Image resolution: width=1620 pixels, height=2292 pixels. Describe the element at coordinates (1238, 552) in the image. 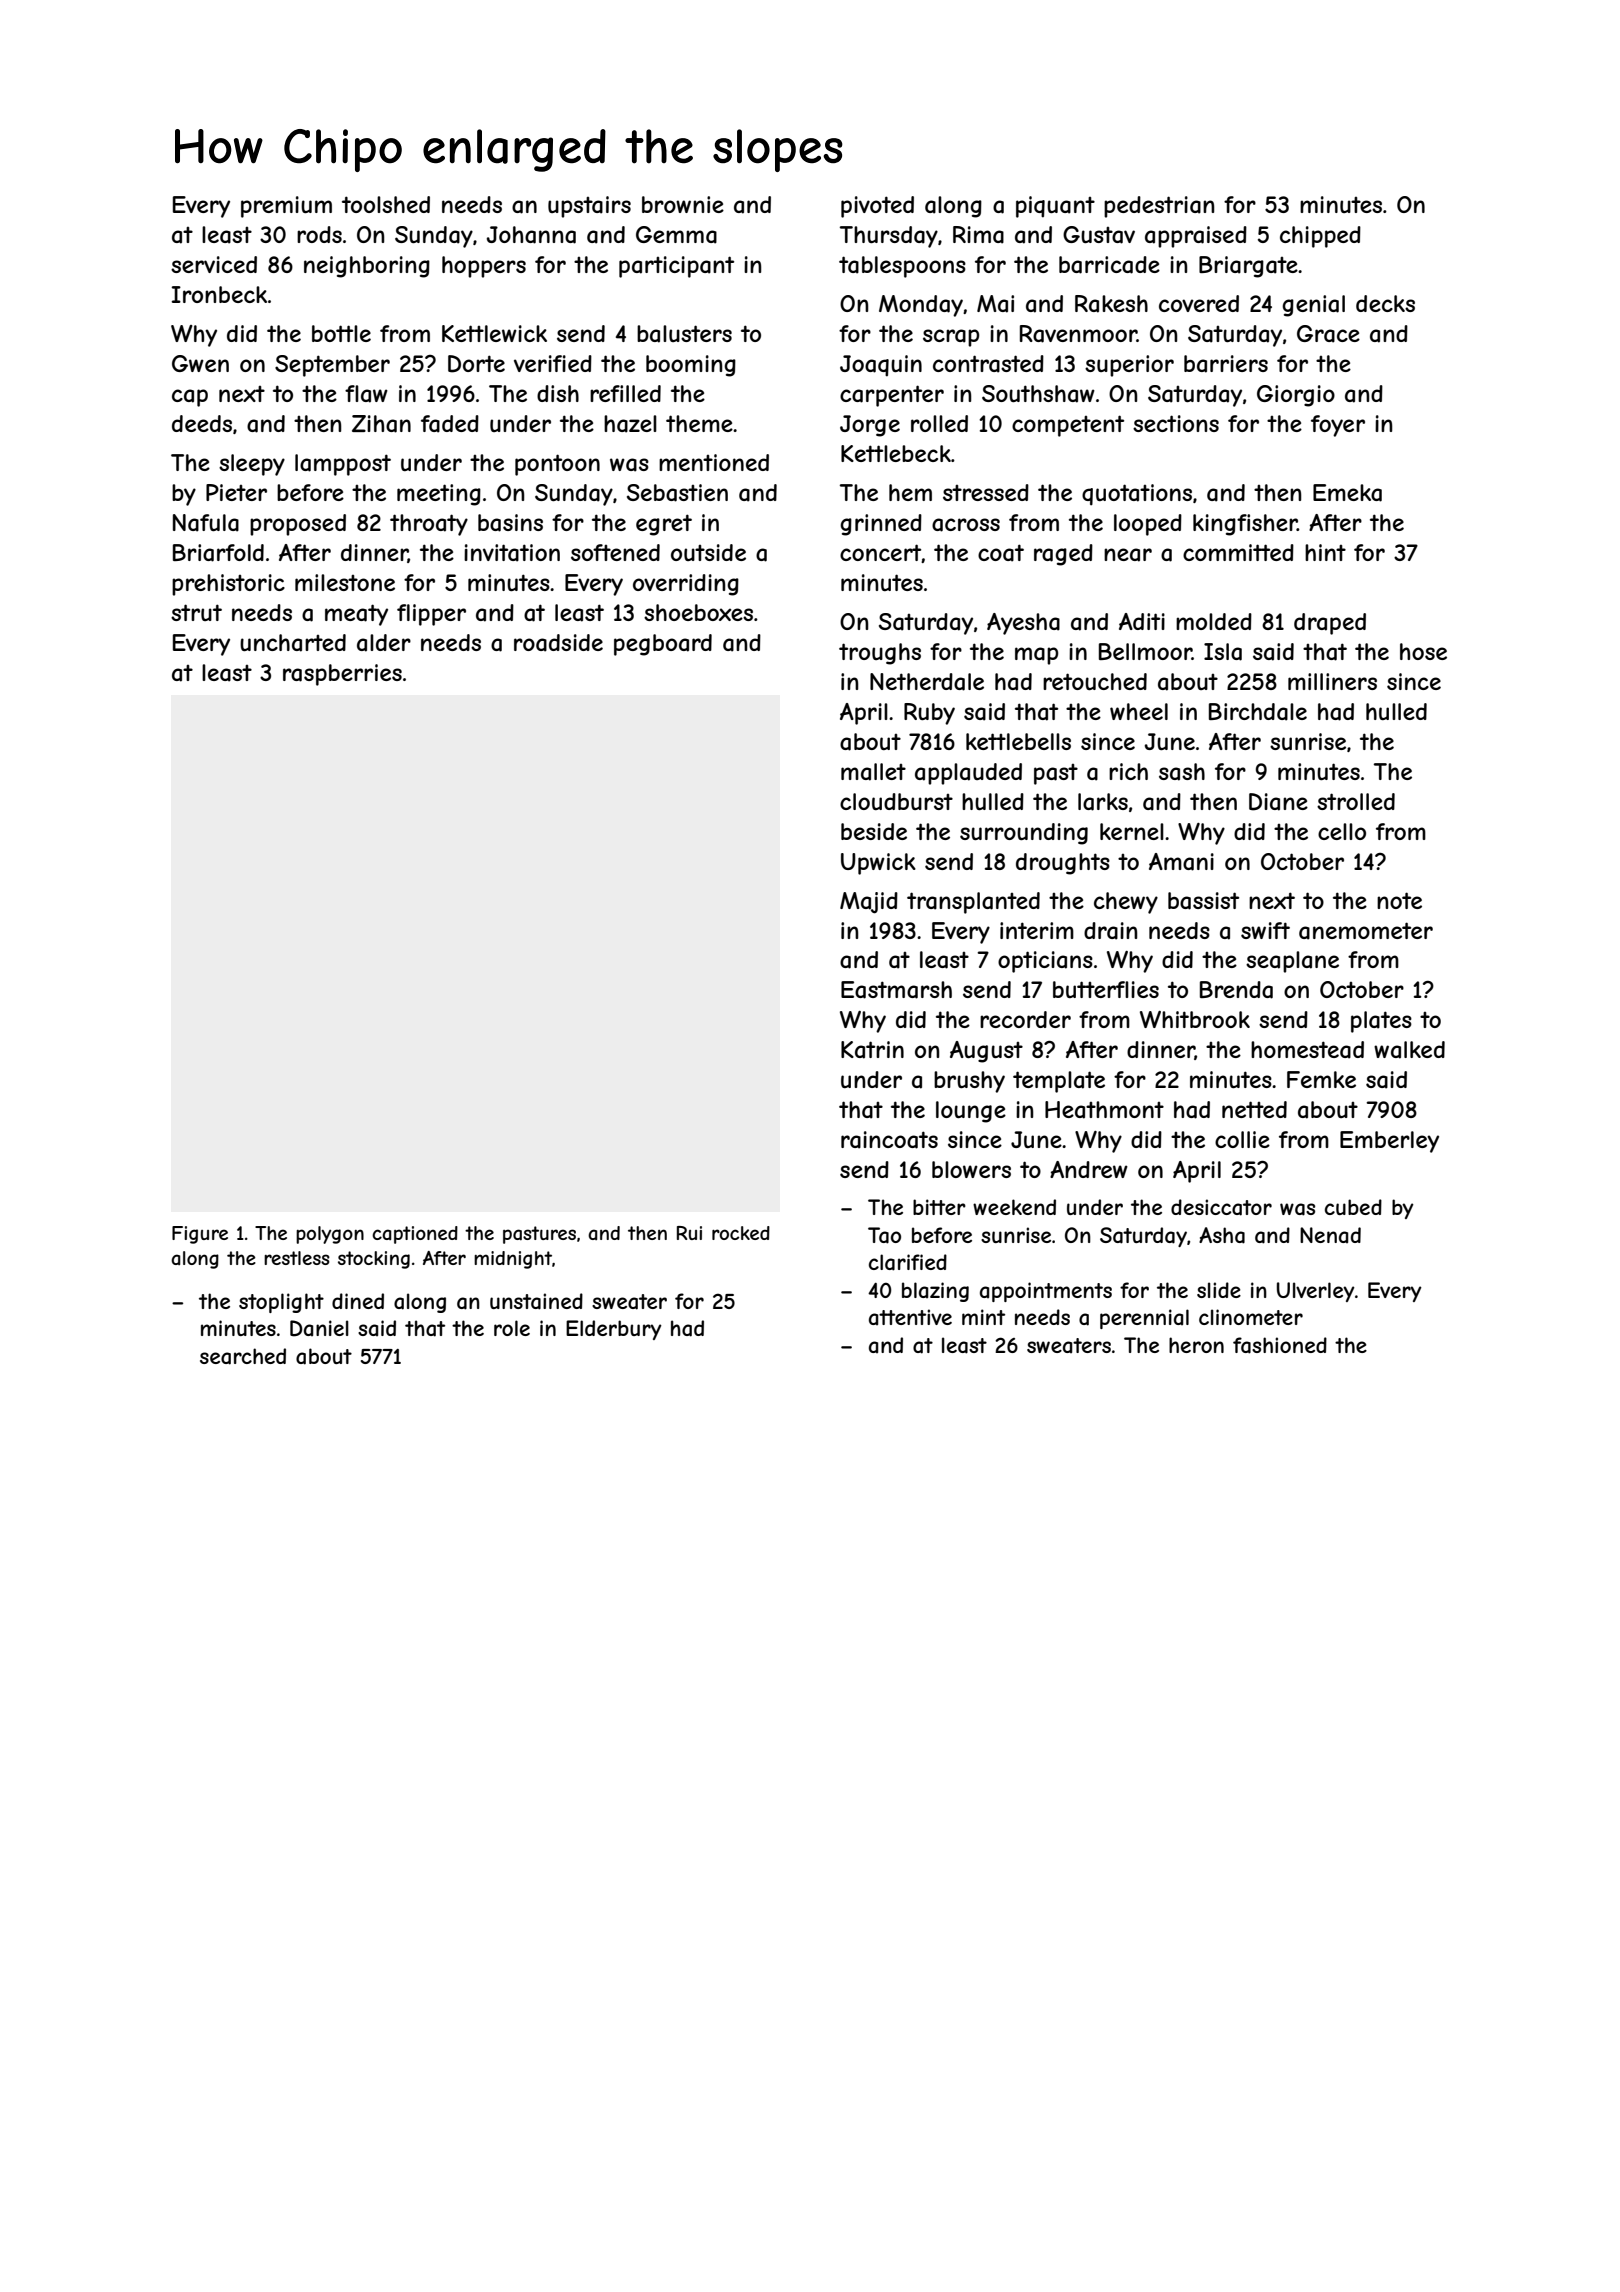

I see `committed` at that location.
